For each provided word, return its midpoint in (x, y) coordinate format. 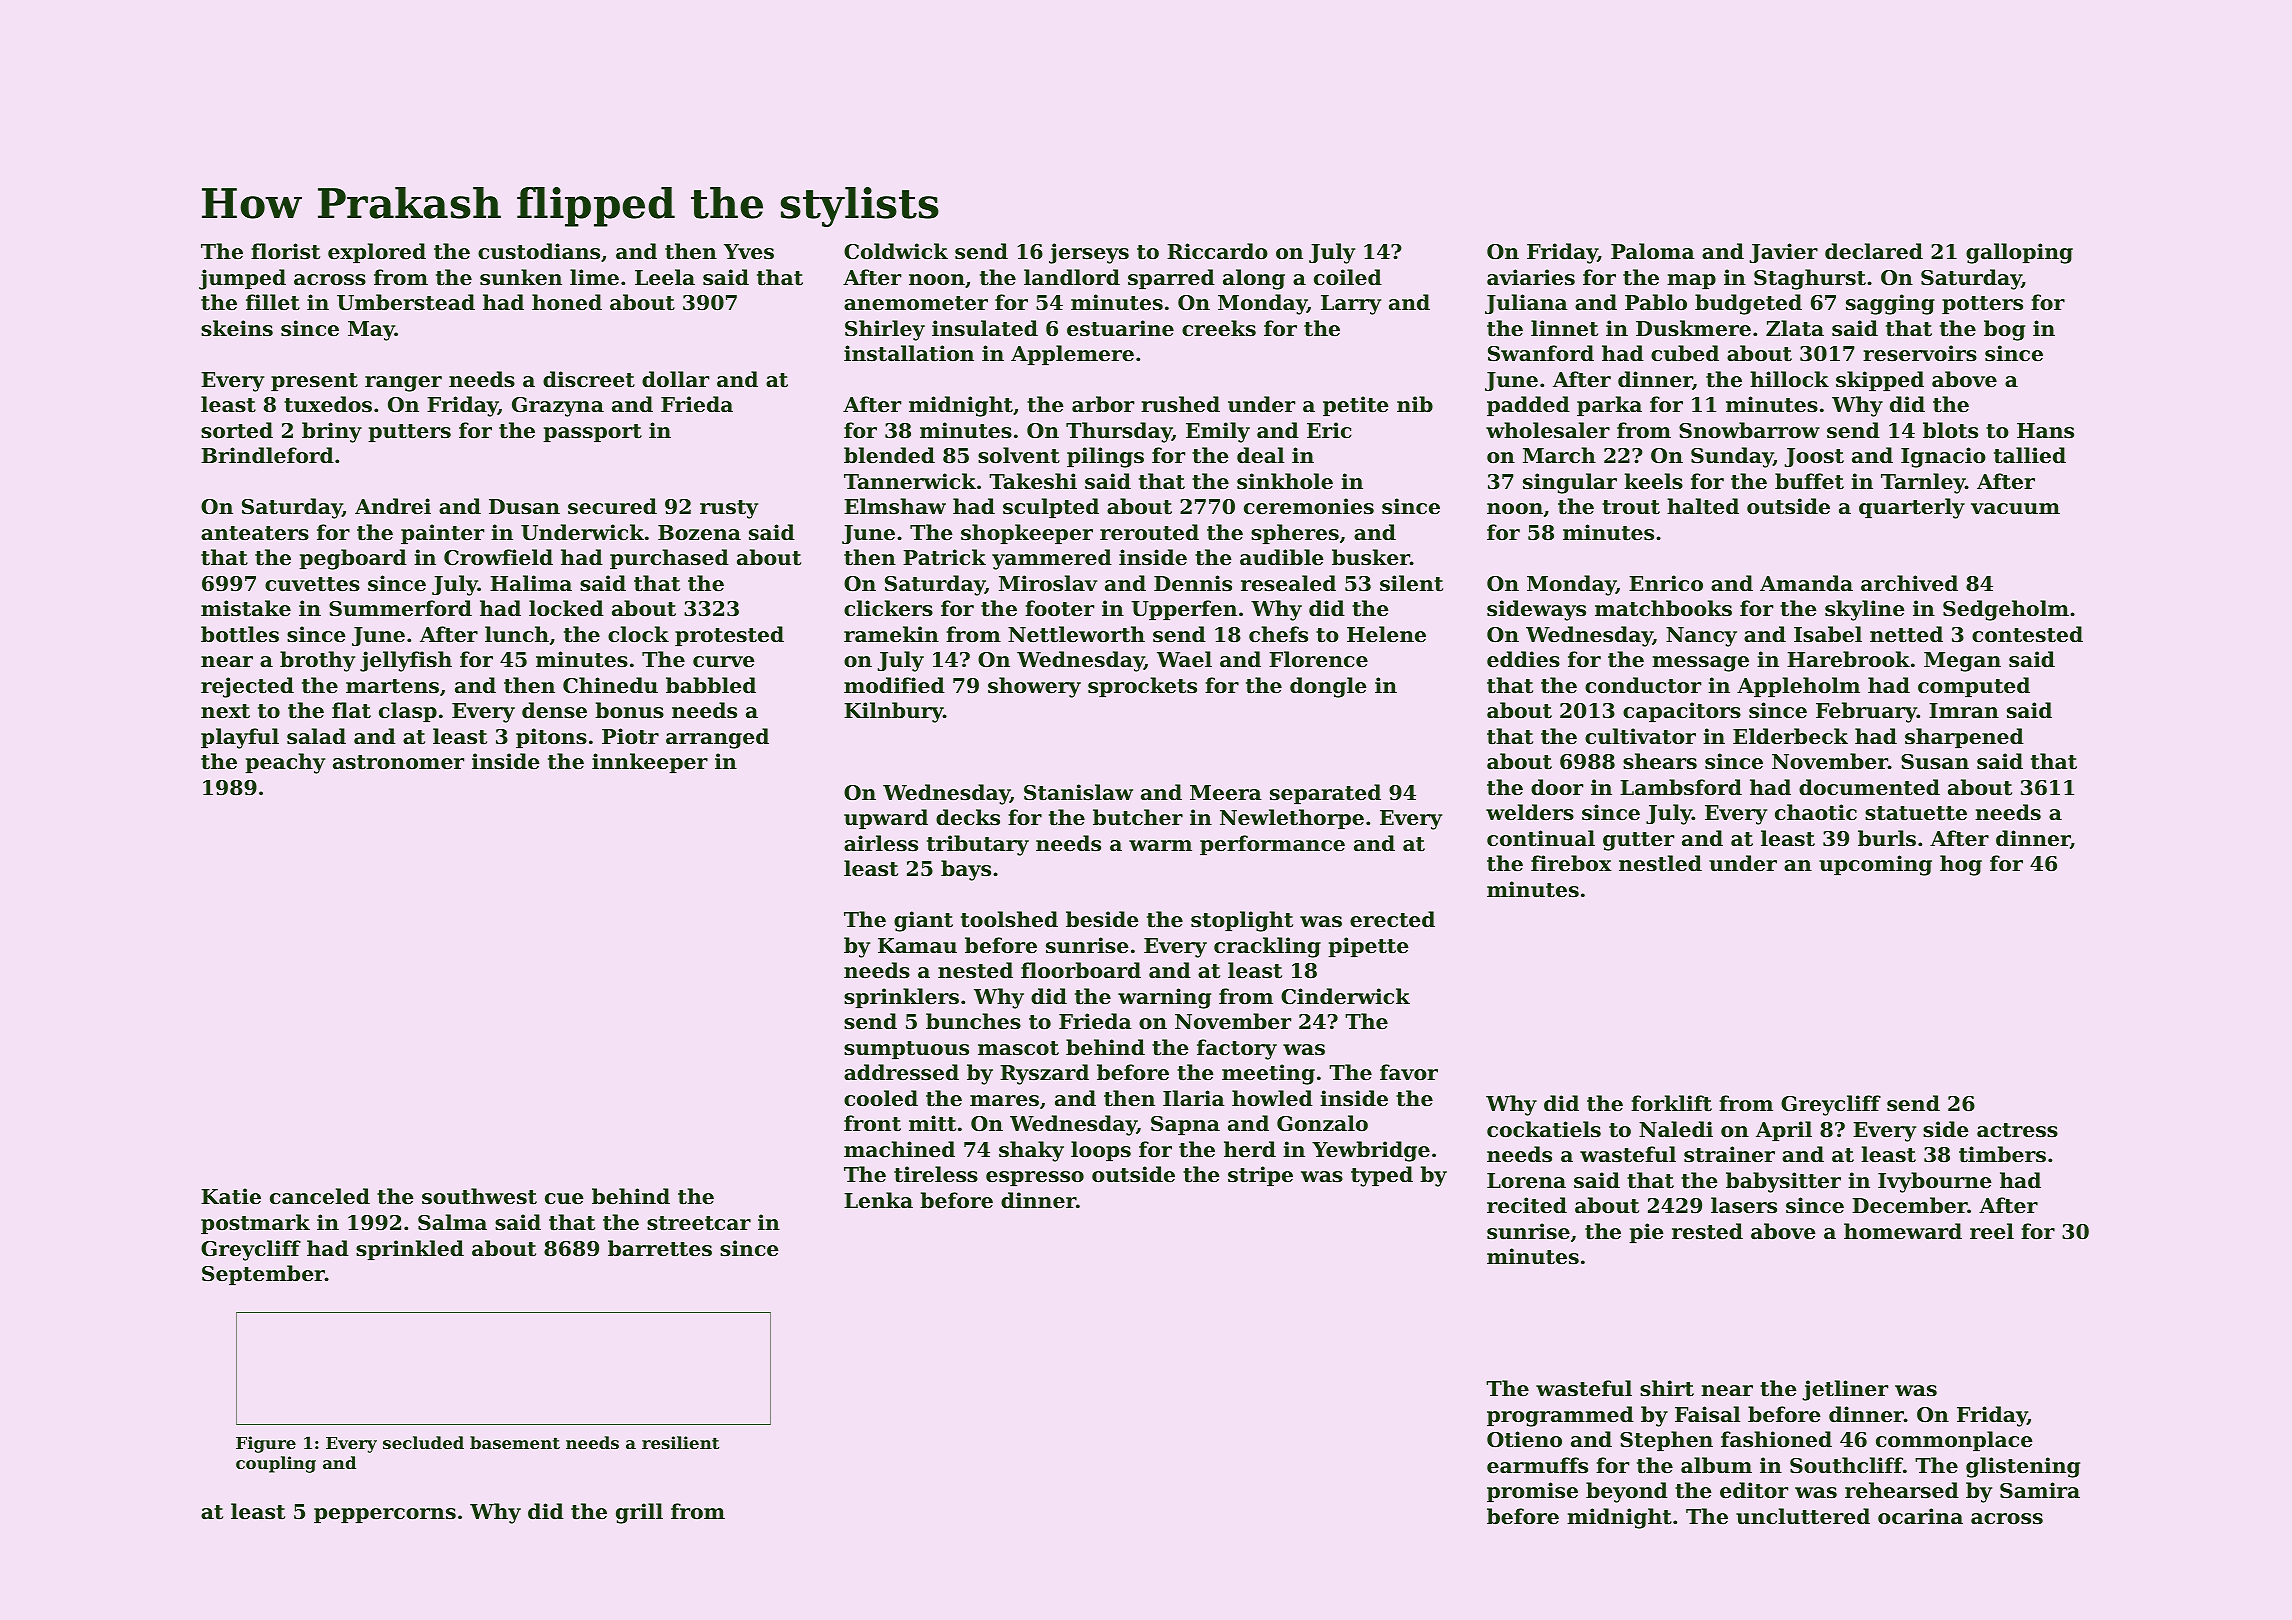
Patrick (944, 557)
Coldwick (896, 251)
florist (285, 251)
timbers (2002, 1154)
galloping (2019, 253)
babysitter (1783, 1182)
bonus (629, 710)
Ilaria (1194, 1098)
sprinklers (901, 998)
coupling (276, 1464)
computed (1974, 687)
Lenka (878, 1200)
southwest (479, 1196)
